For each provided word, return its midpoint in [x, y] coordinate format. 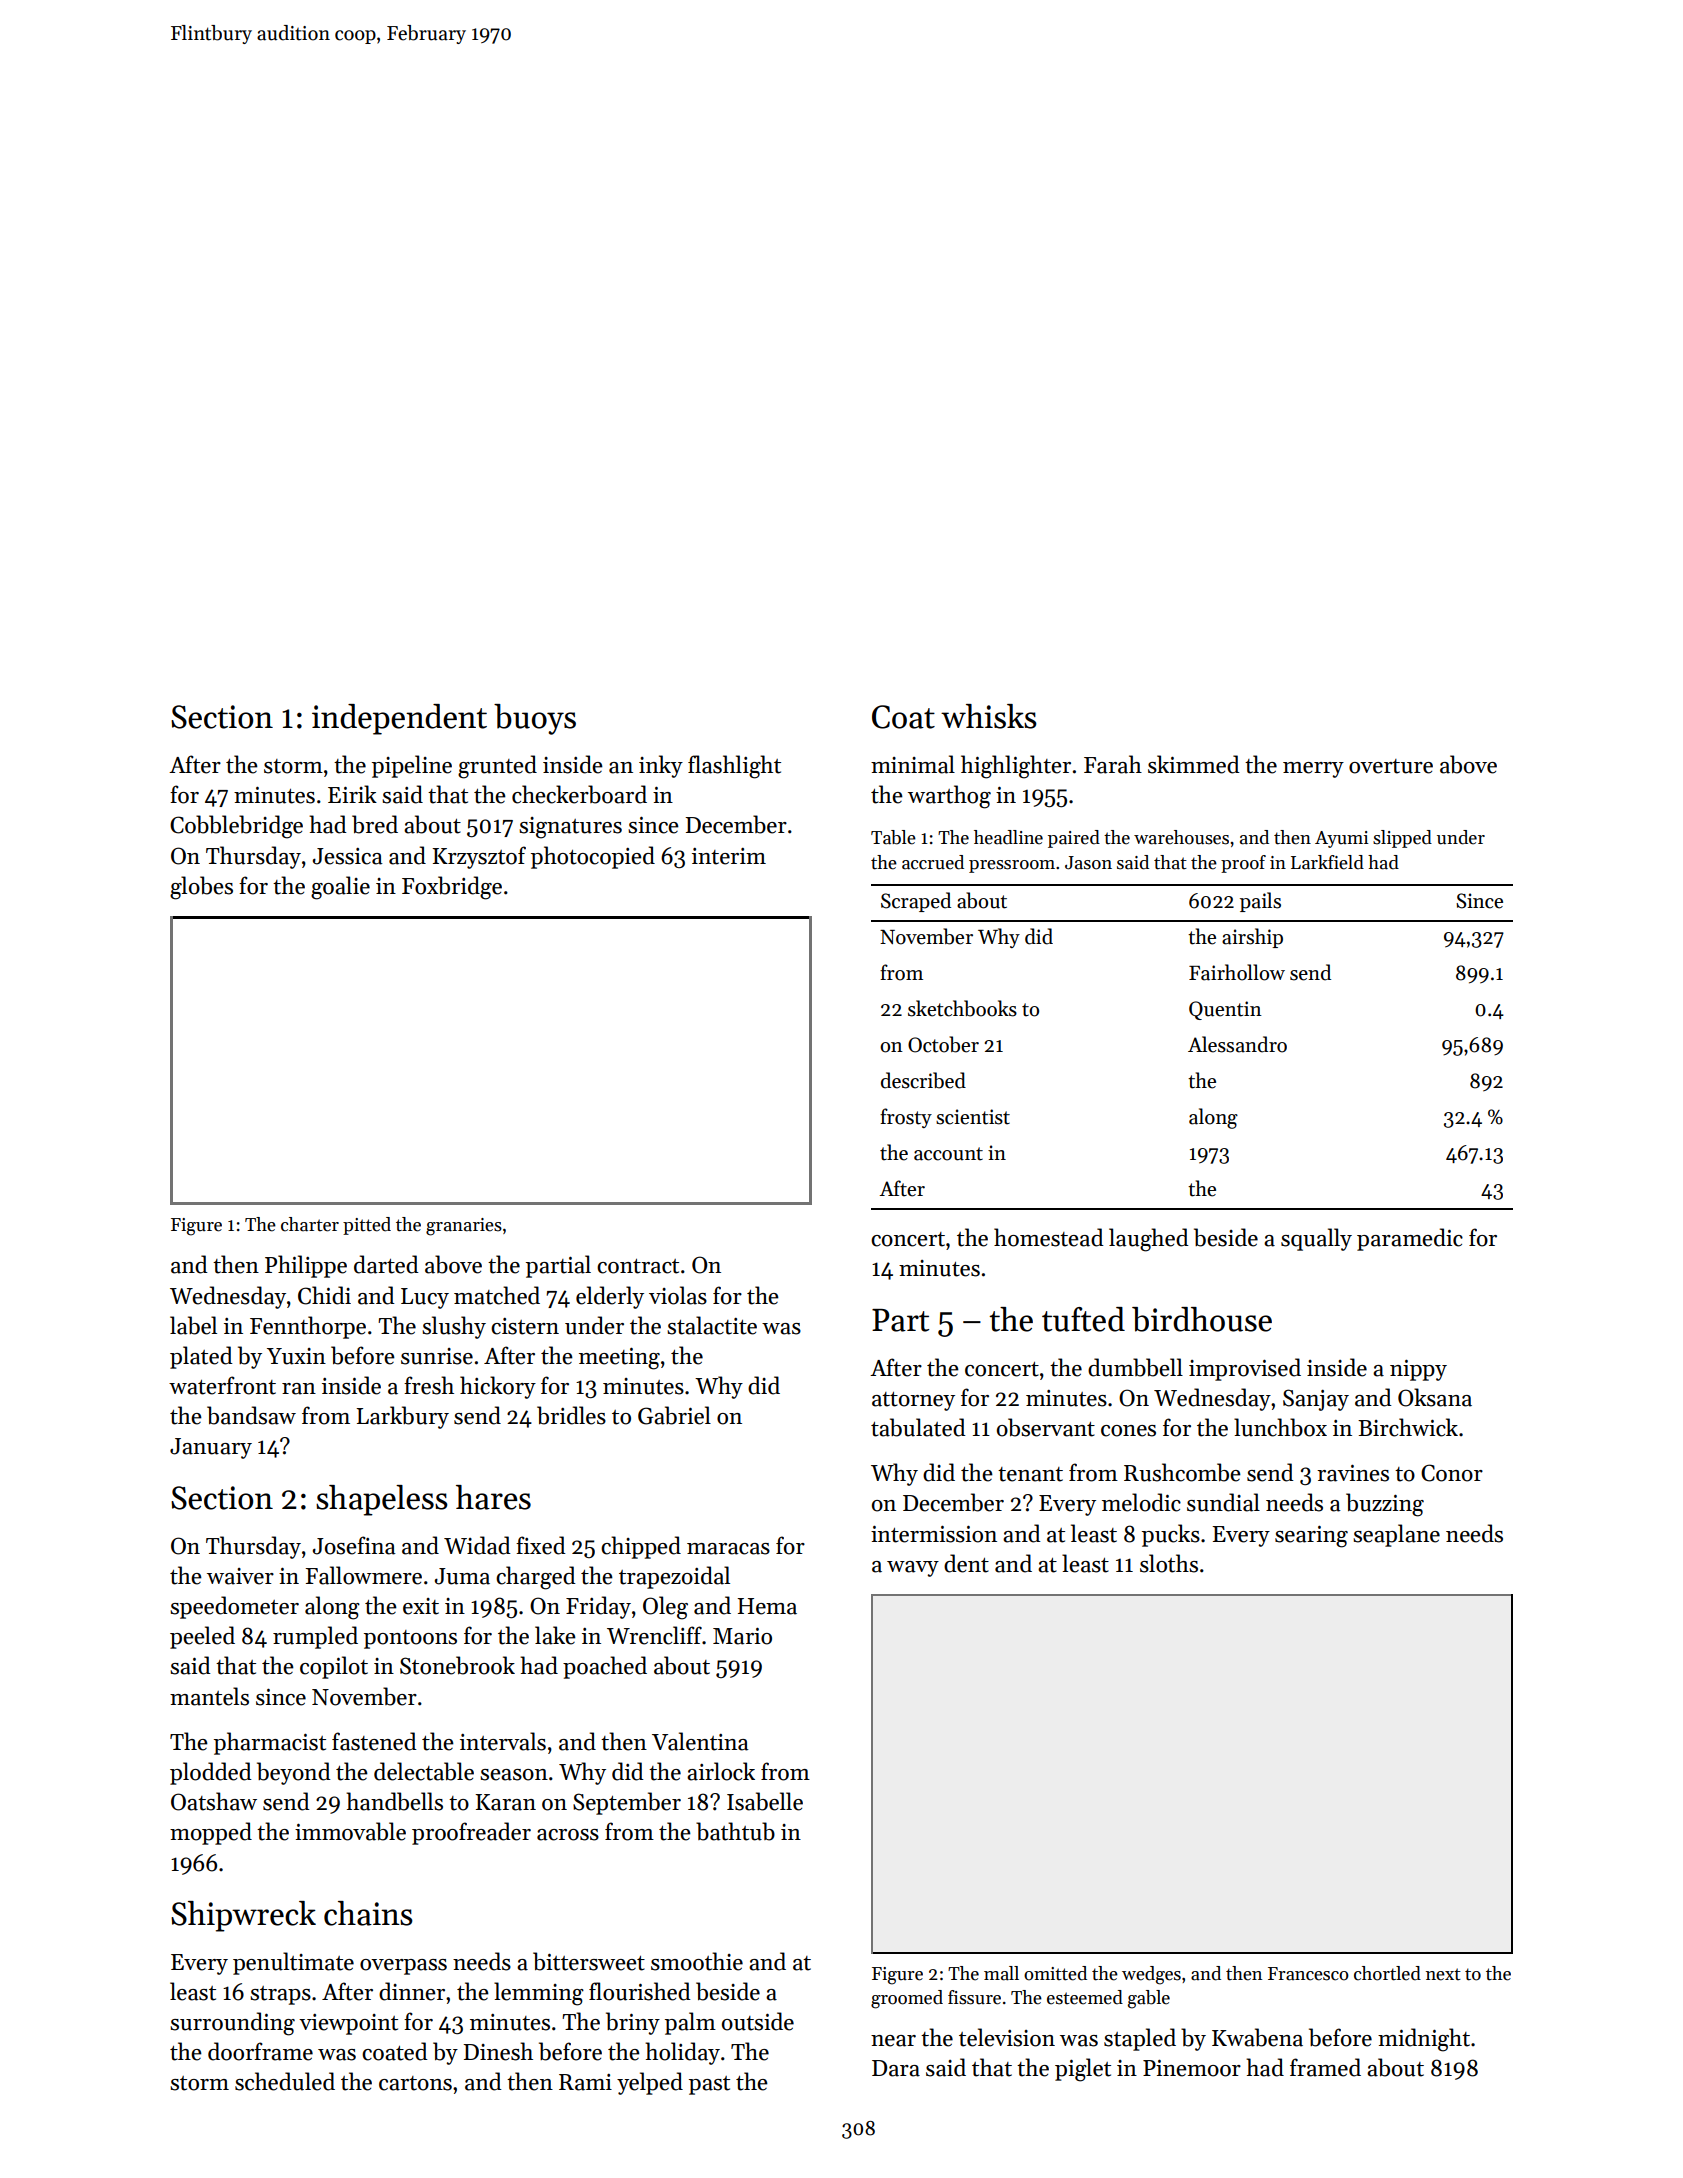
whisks [989, 716]
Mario [742, 1636]
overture [1391, 766]
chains [368, 1913]
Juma [462, 1576]
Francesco [1308, 1974]
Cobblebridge [236, 827]
